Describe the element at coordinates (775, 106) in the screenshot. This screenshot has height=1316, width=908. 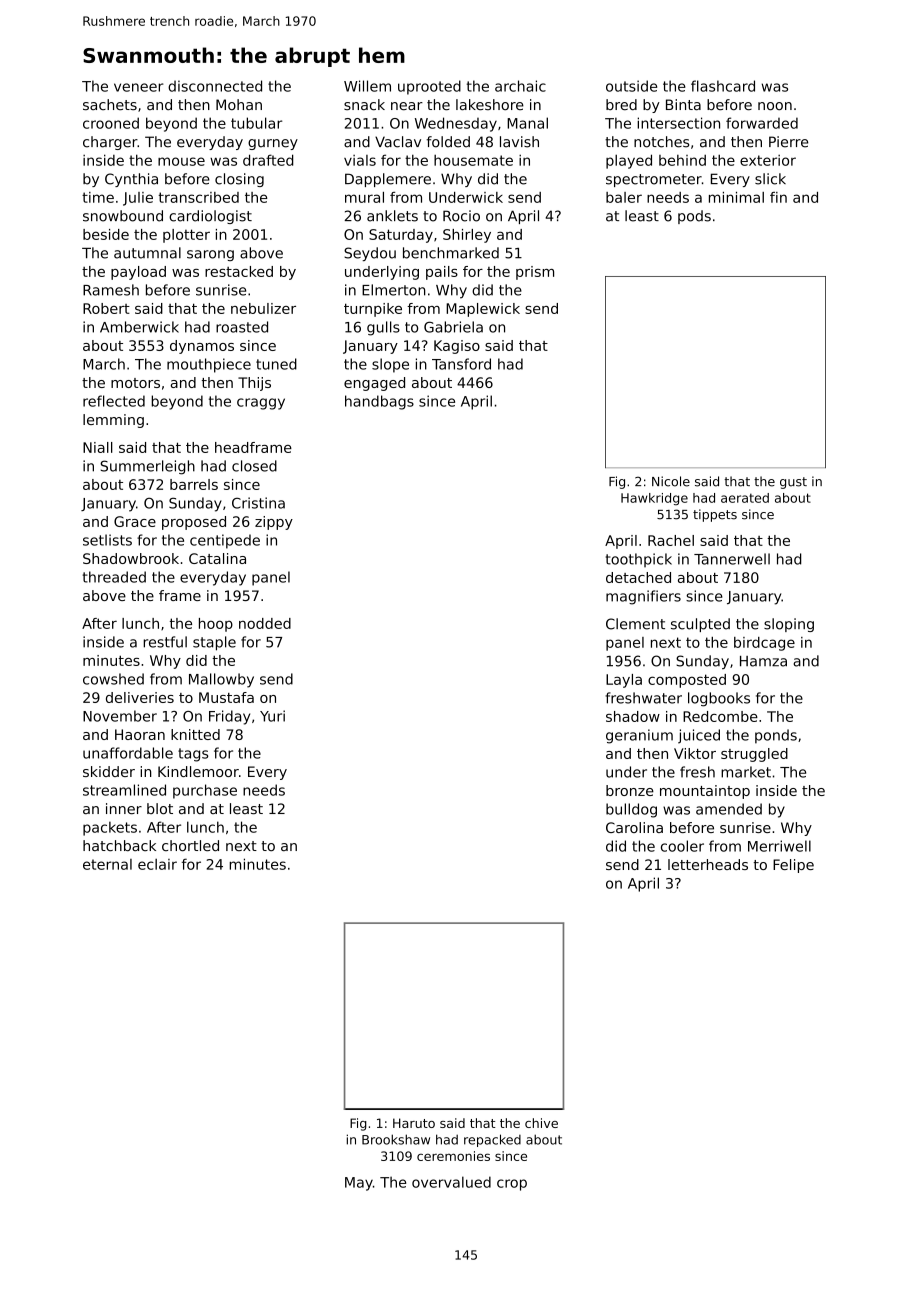
I see `noon` at that location.
